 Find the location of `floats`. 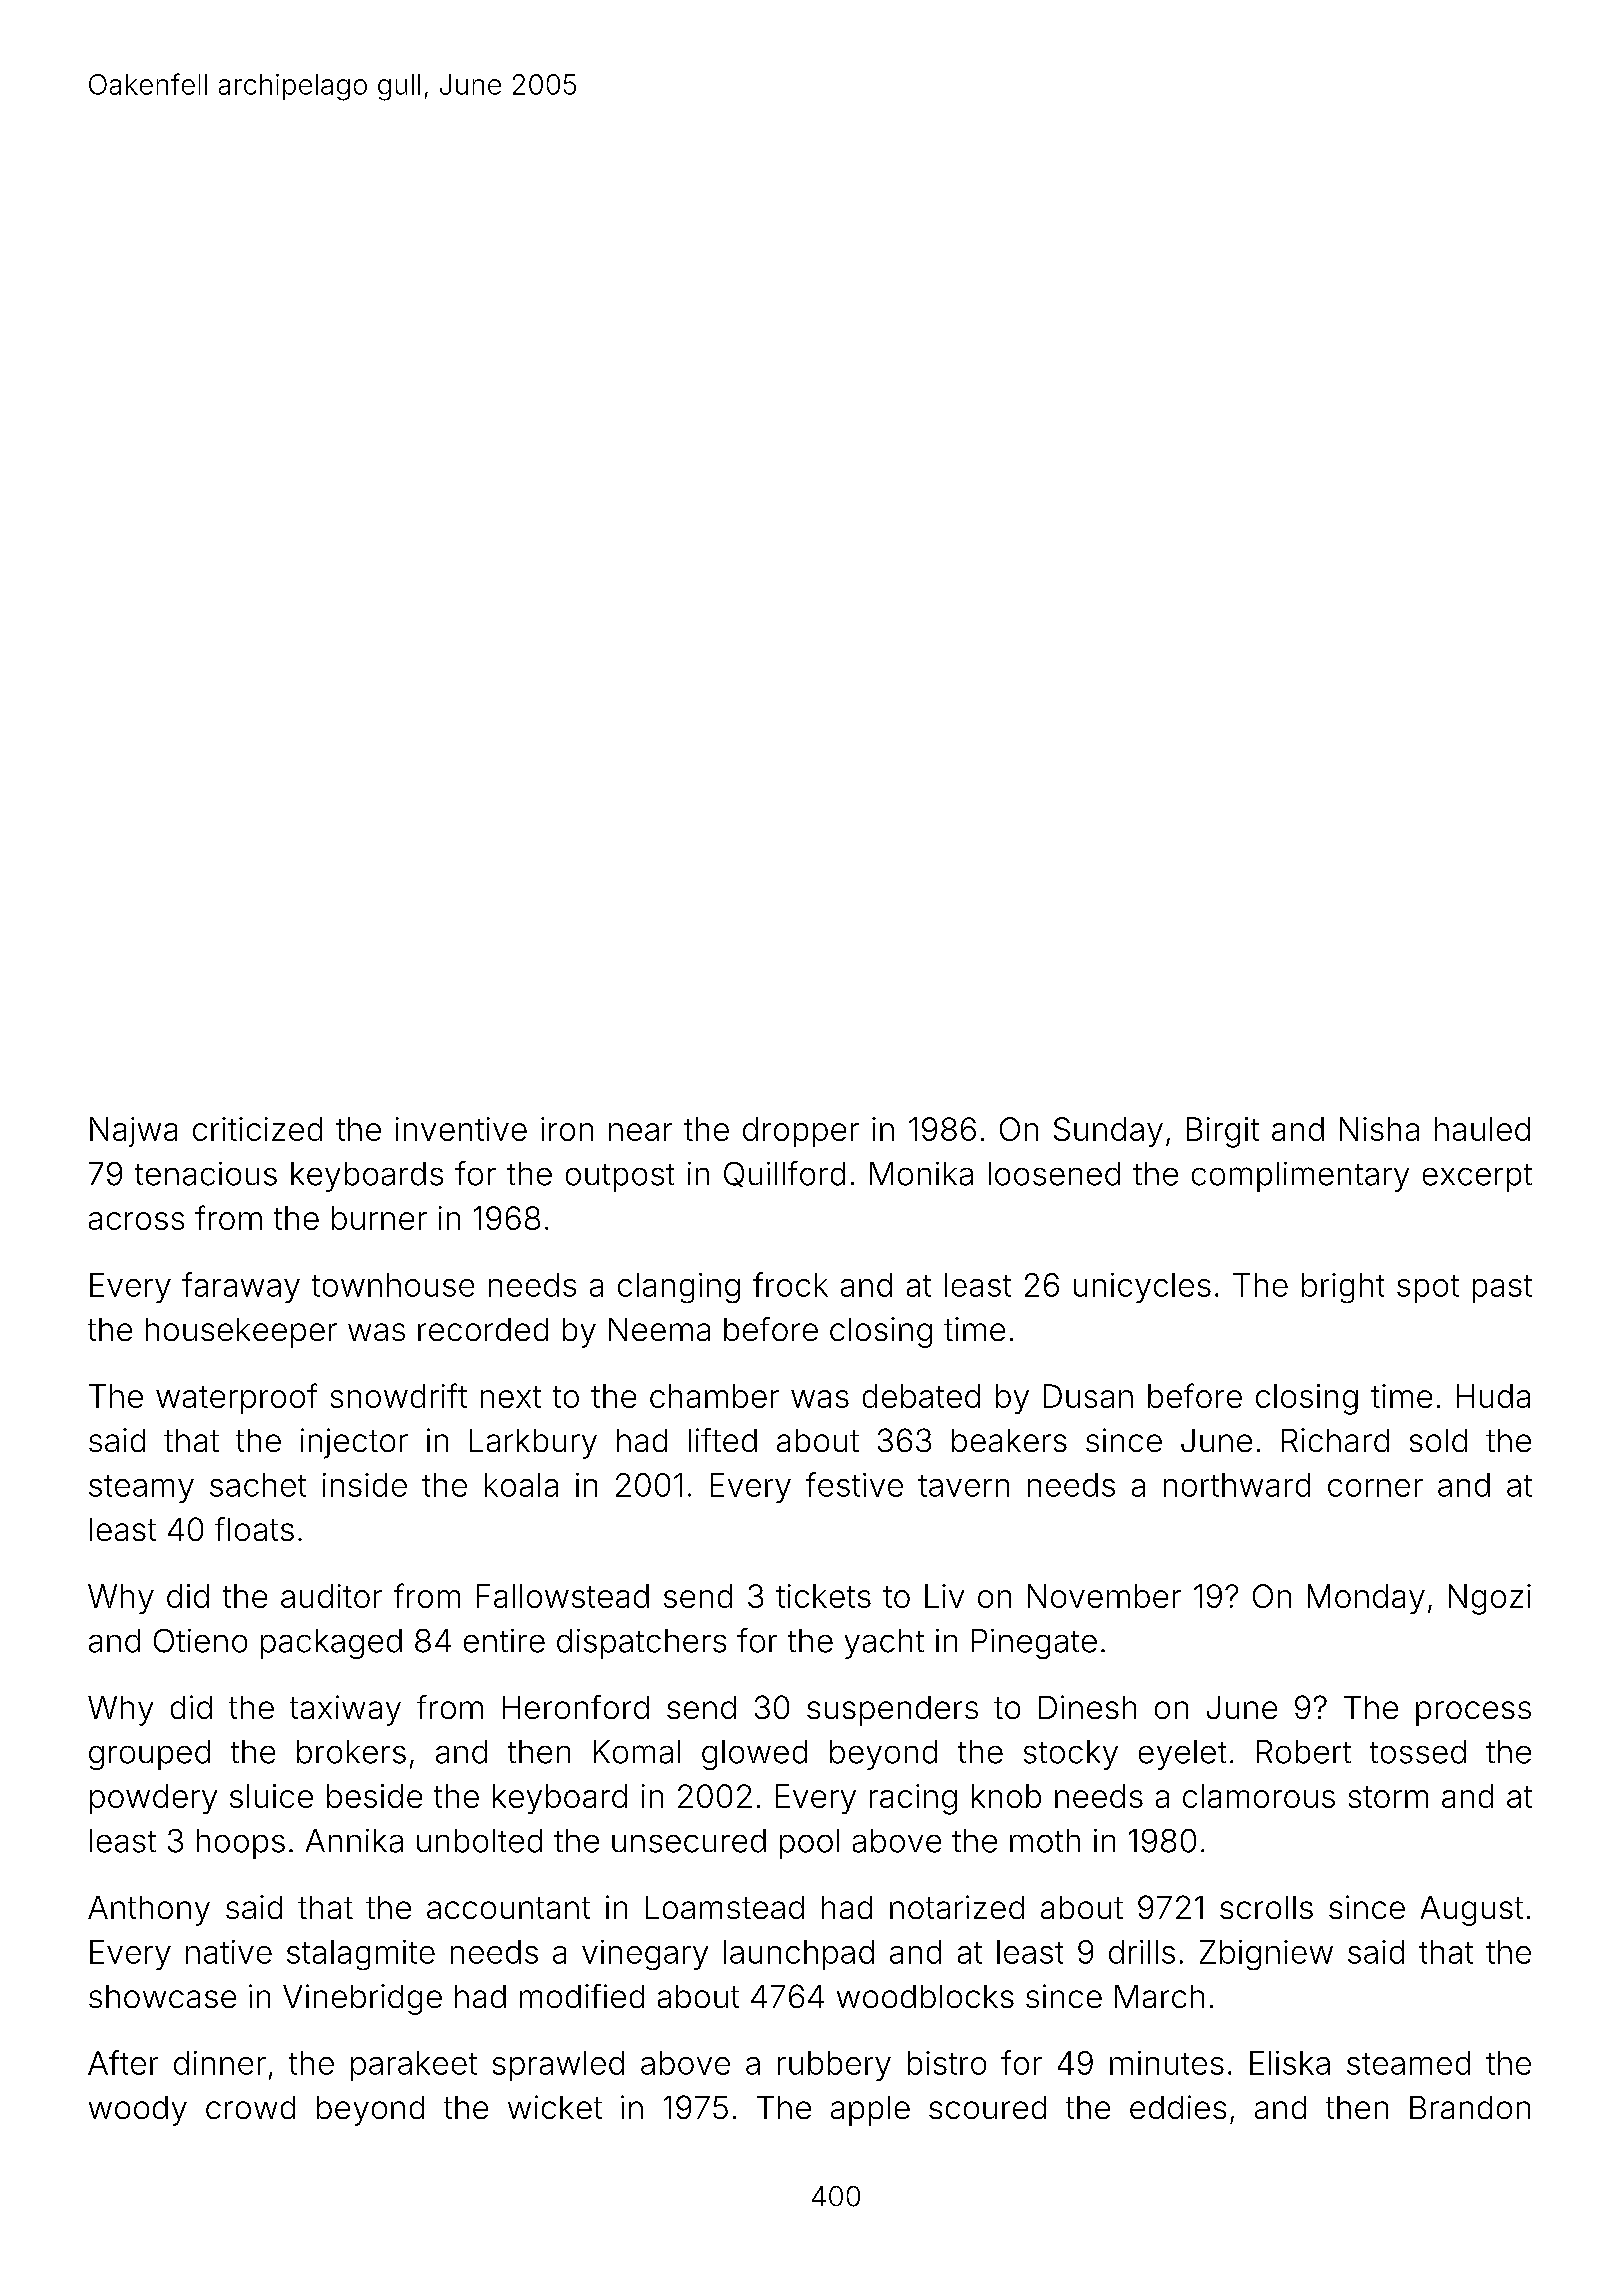

floats is located at coordinates (254, 1529).
